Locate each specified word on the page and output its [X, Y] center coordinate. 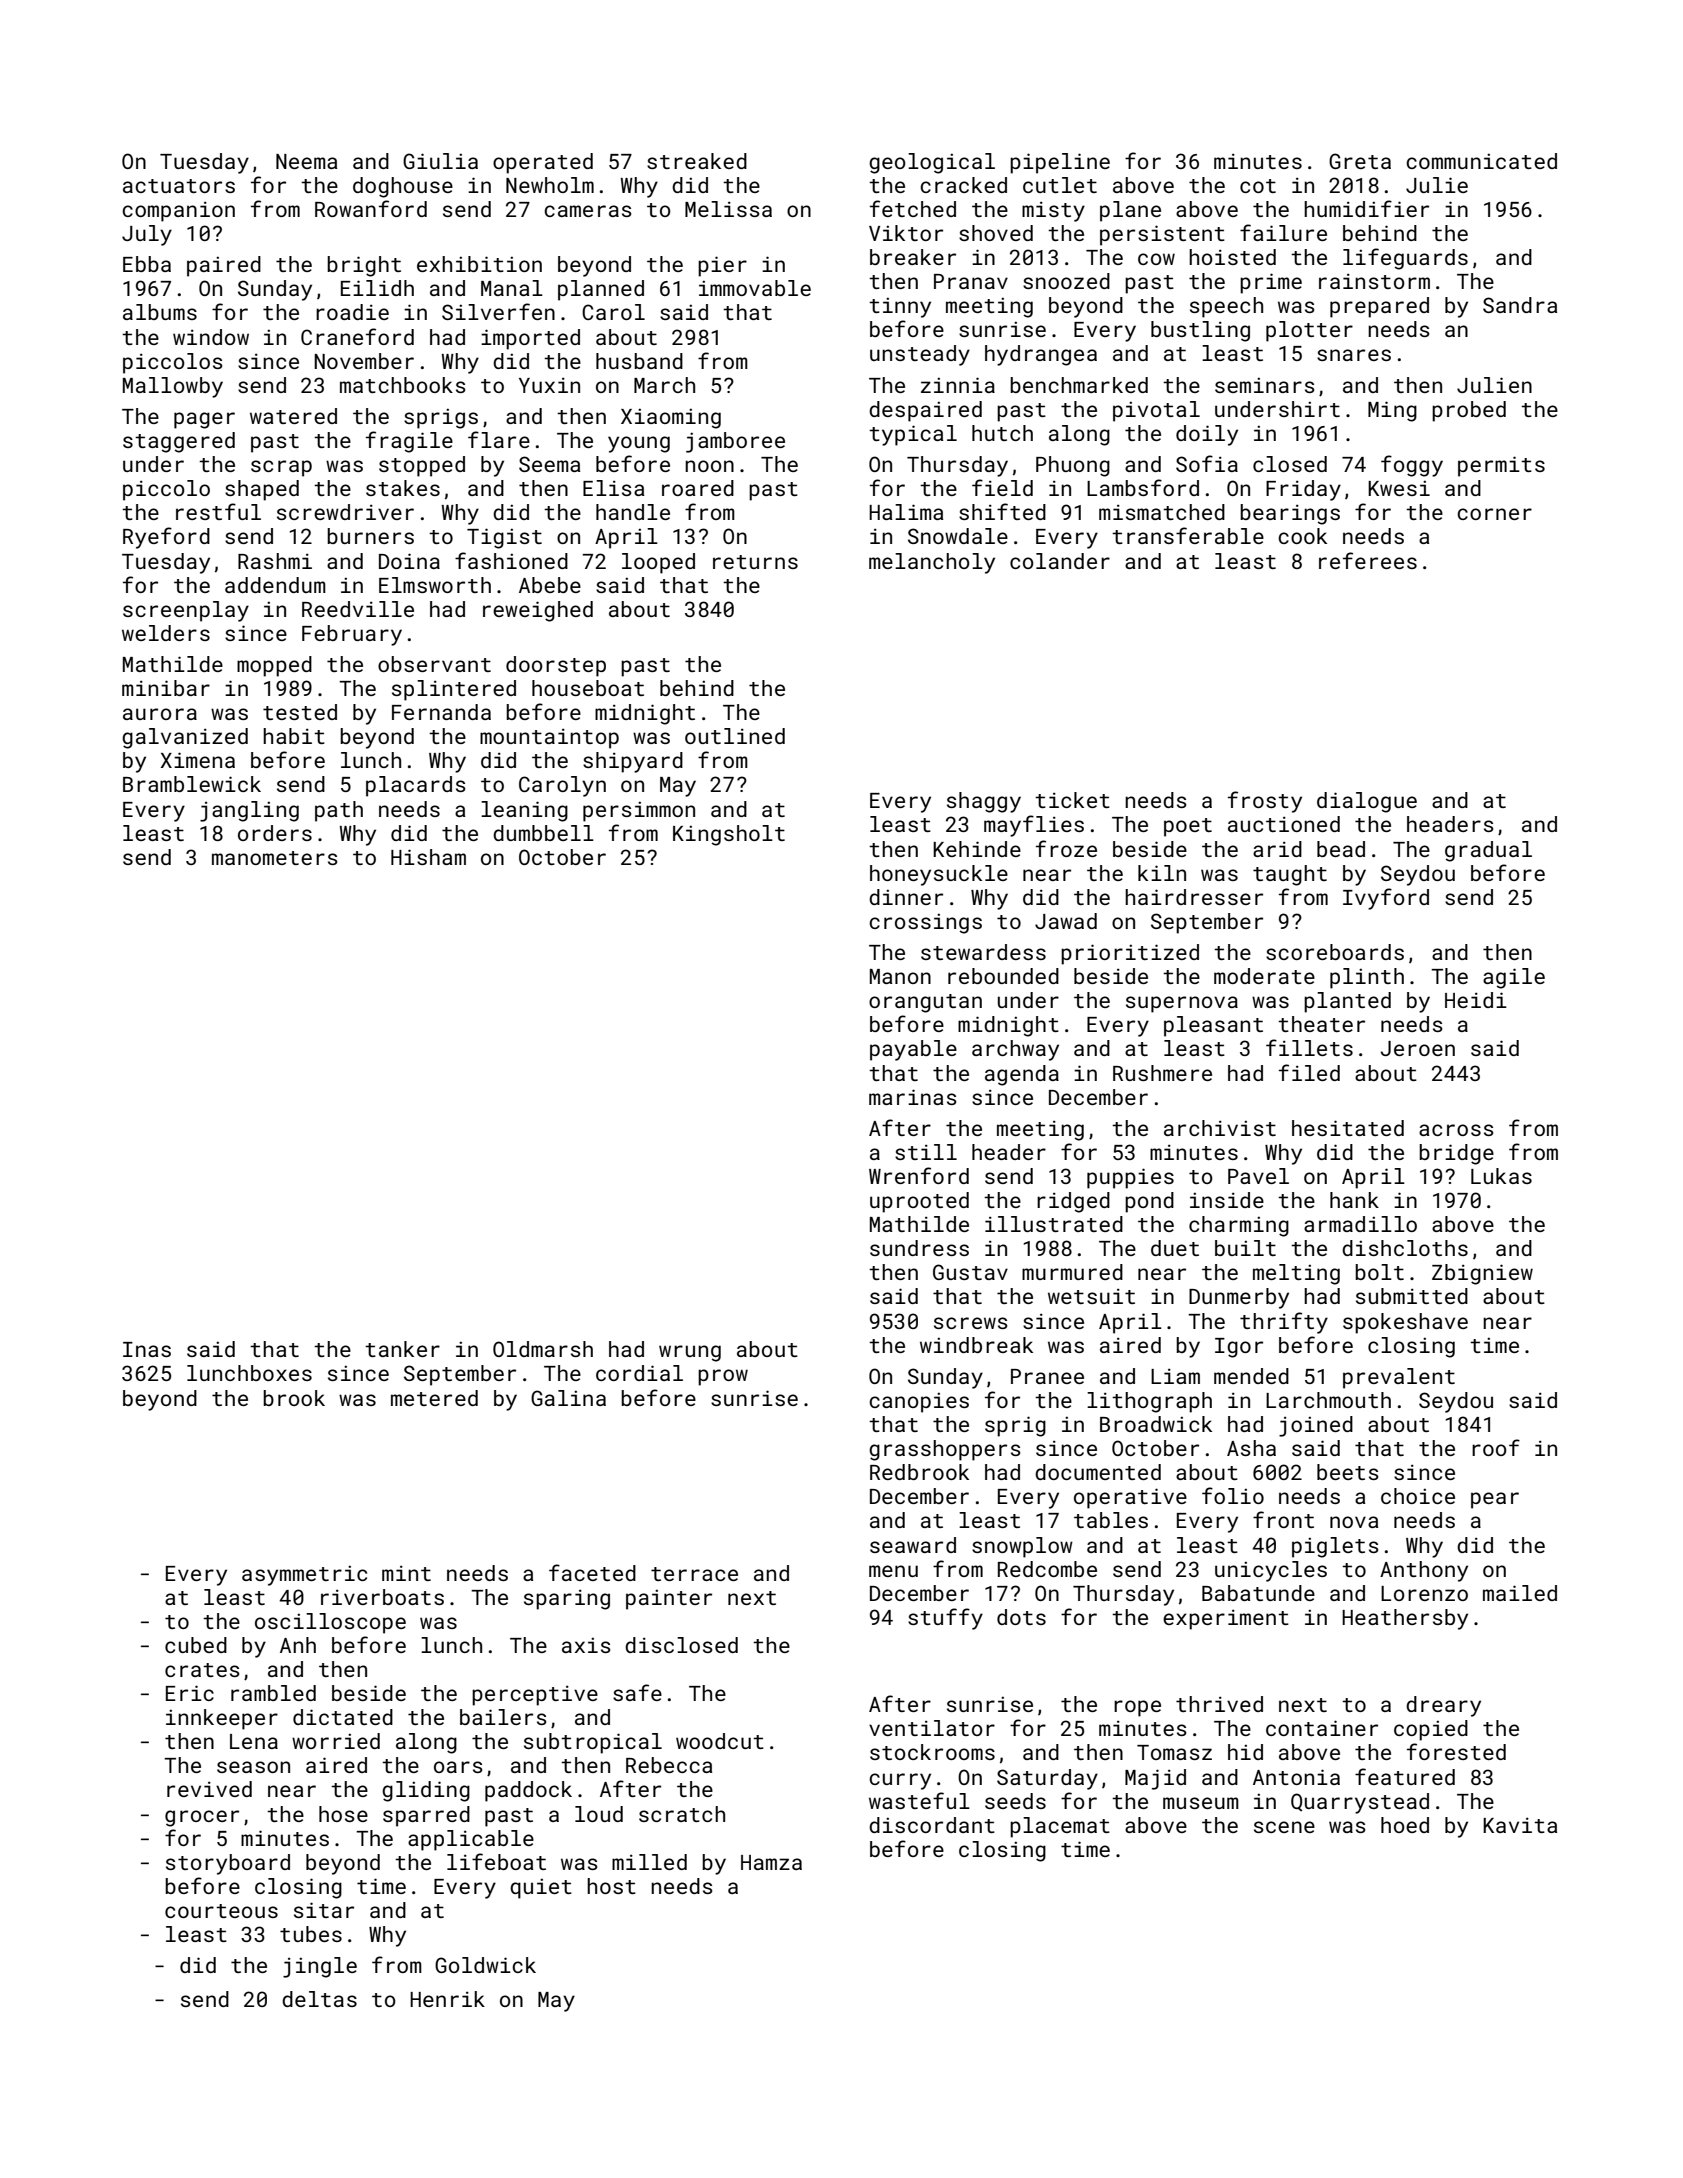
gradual [1488, 851]
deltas [319, 1999]
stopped [422, 466]
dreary [1443, 1706]
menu [893, 1571]
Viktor [906, 233]
